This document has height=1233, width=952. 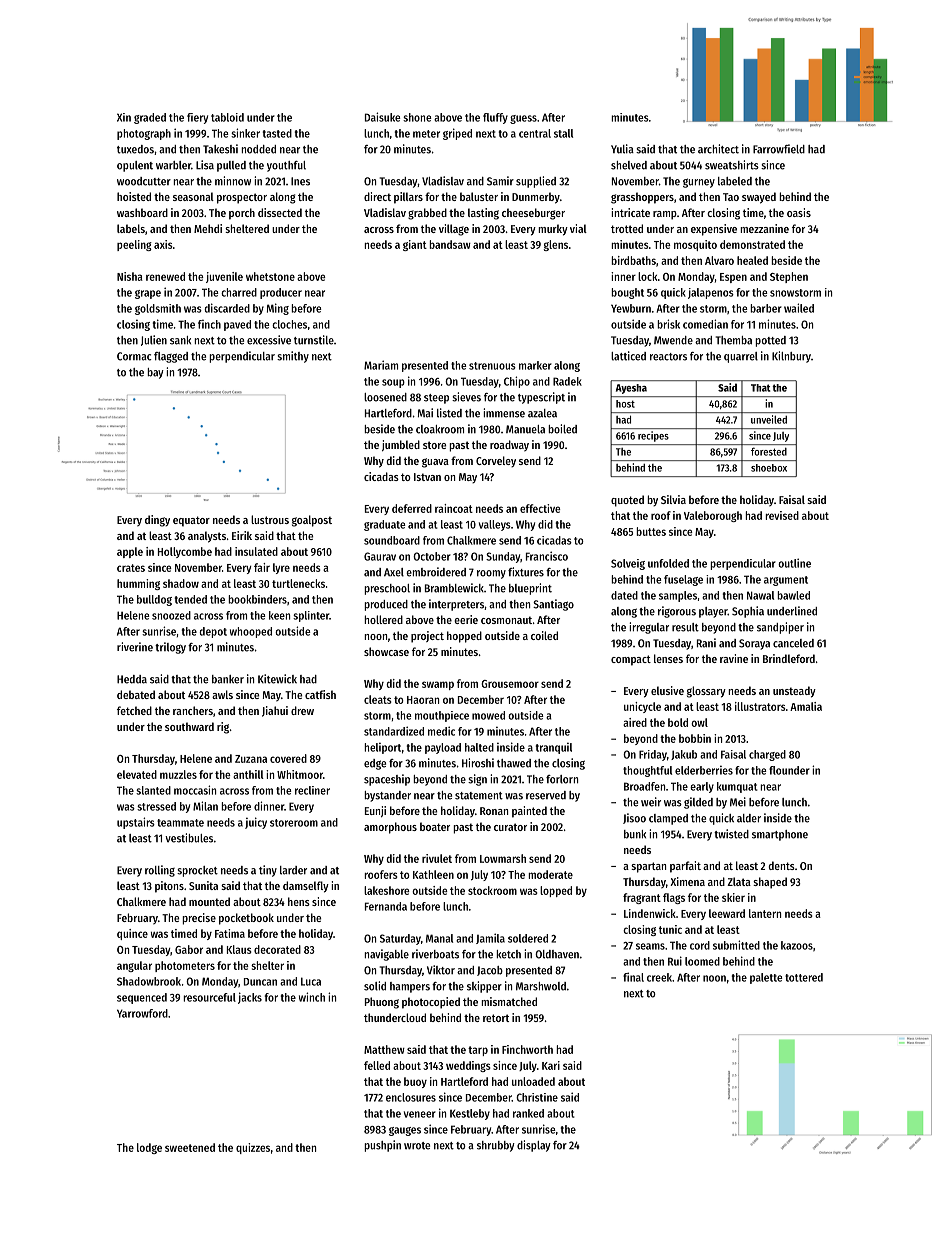 What do you see at coordinates (687, 881) in the document?
I see `Ximena` at bounding box center [687, 881].
